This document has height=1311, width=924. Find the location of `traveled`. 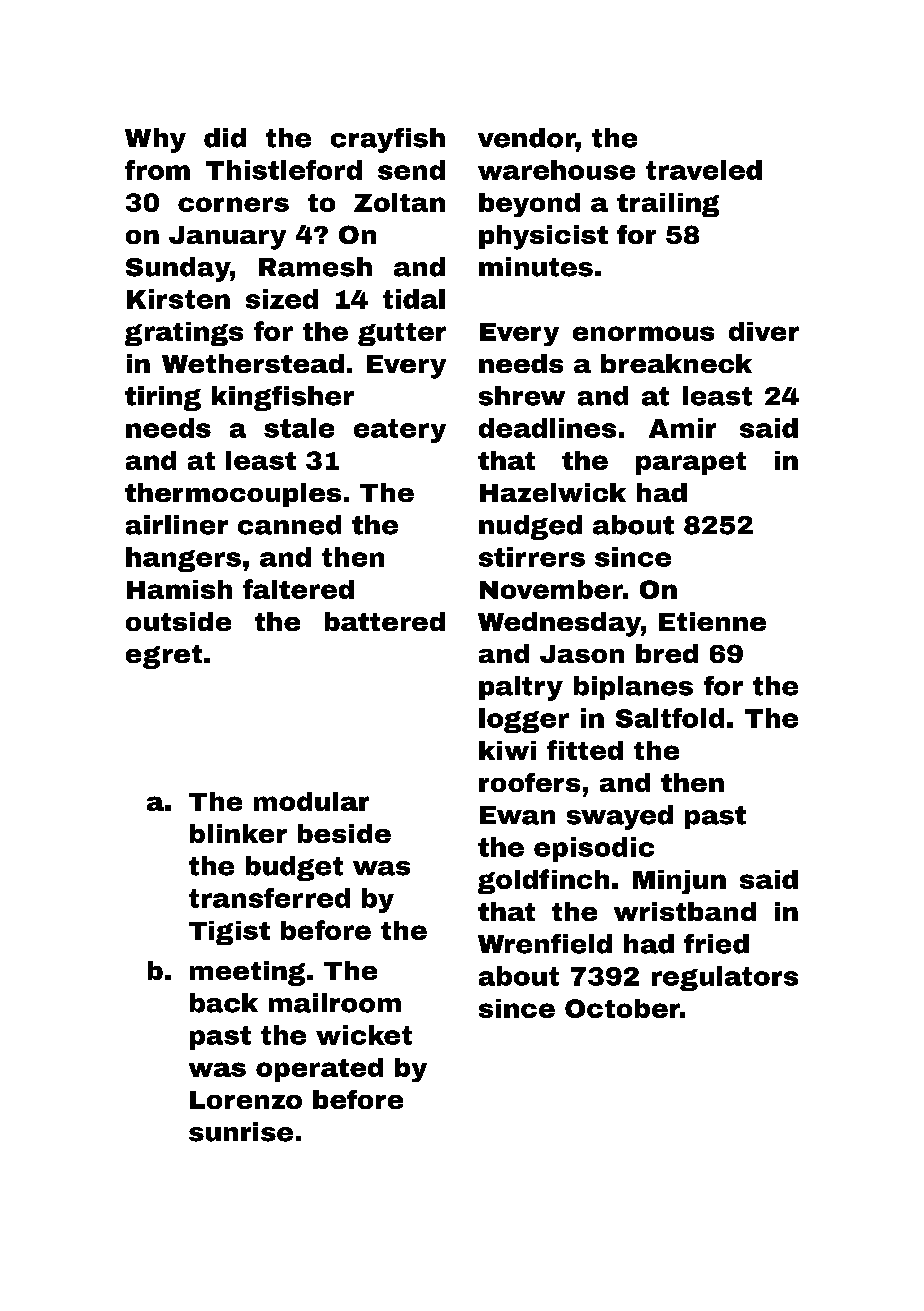

traveled is located at coordinates (704, 170).
